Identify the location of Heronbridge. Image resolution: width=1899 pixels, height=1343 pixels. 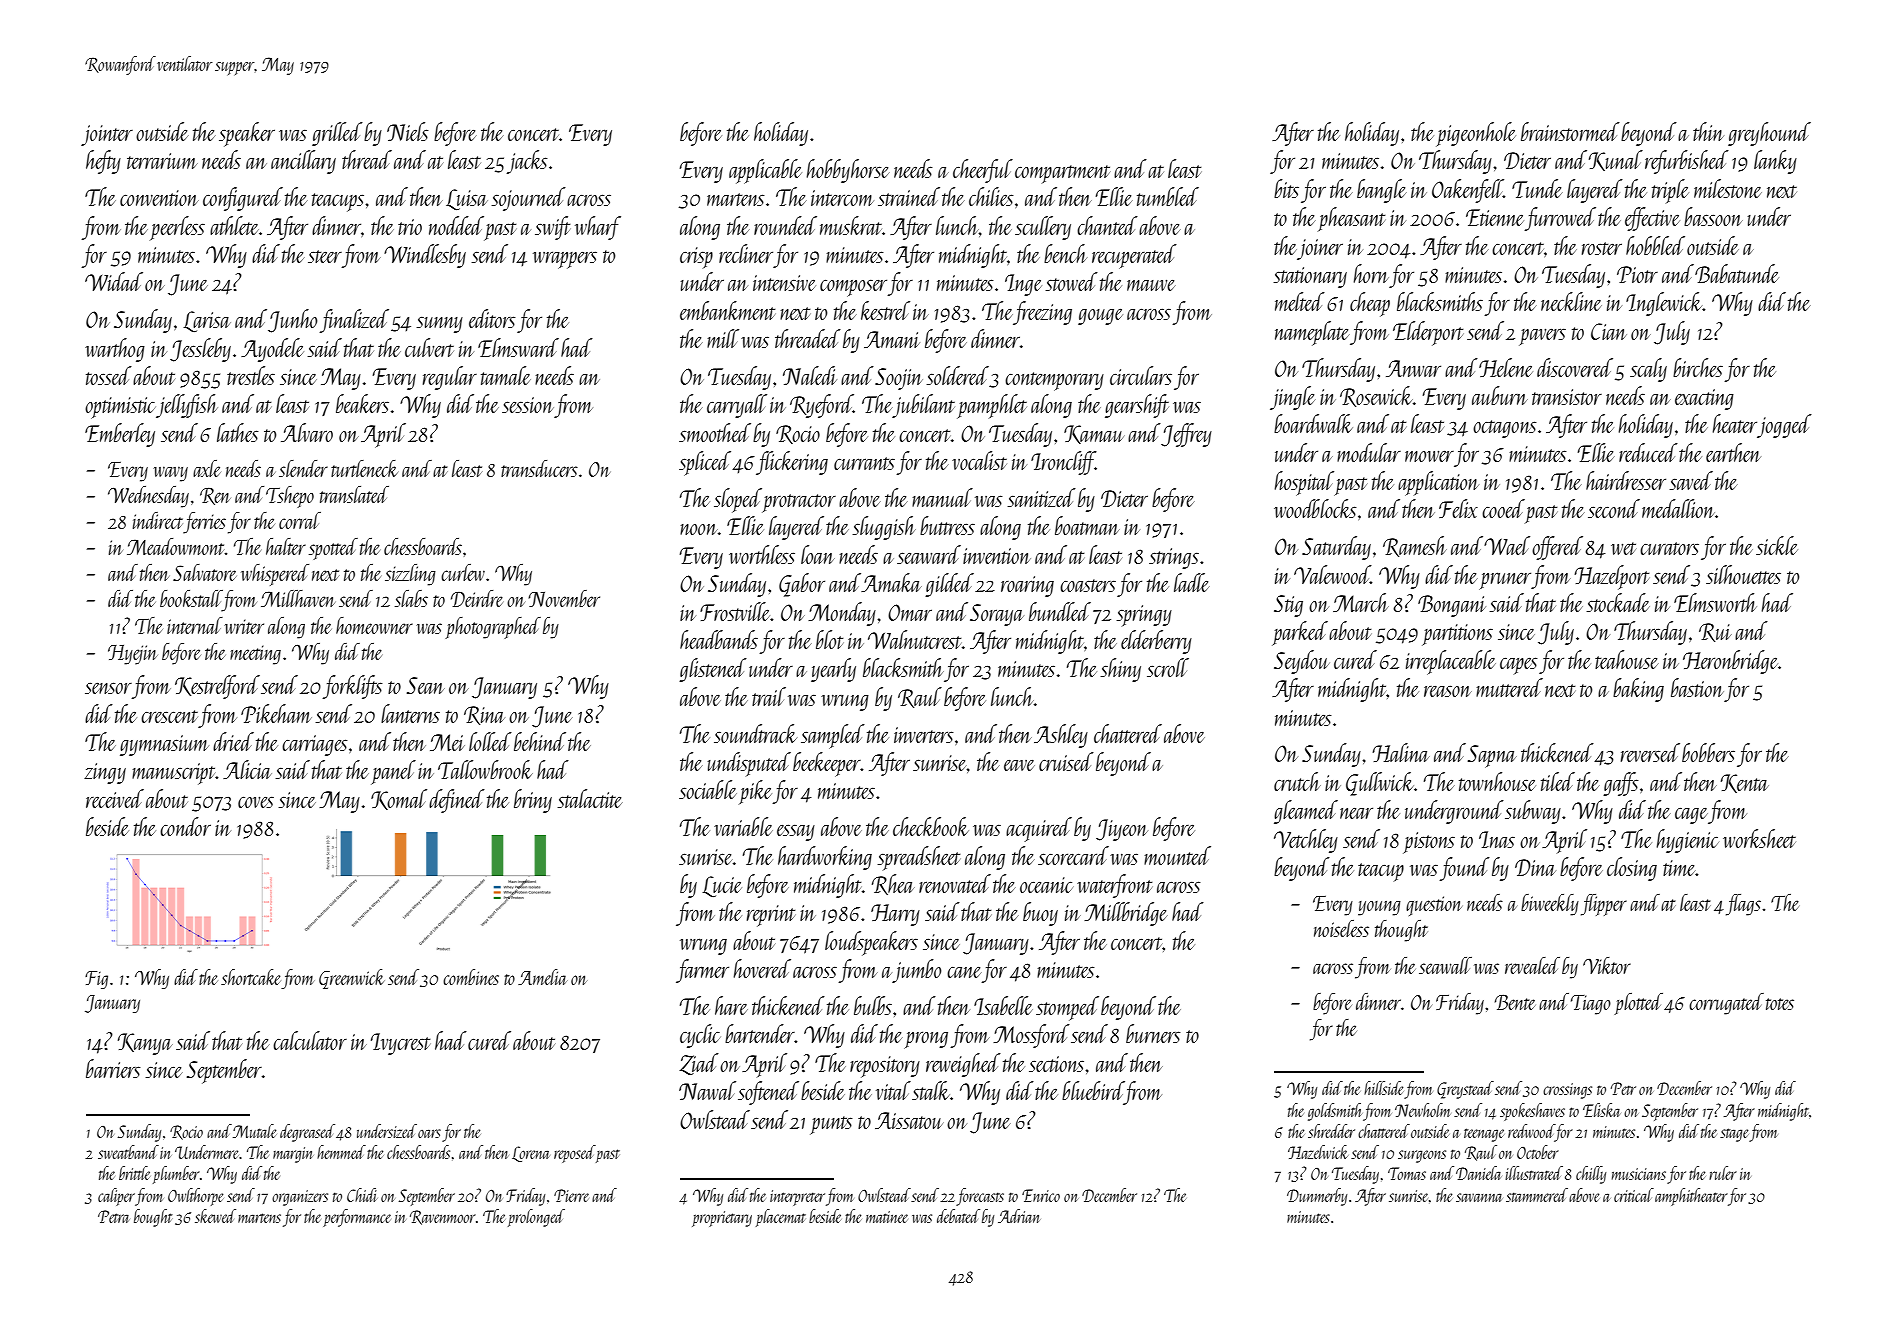
(1730, 662).
